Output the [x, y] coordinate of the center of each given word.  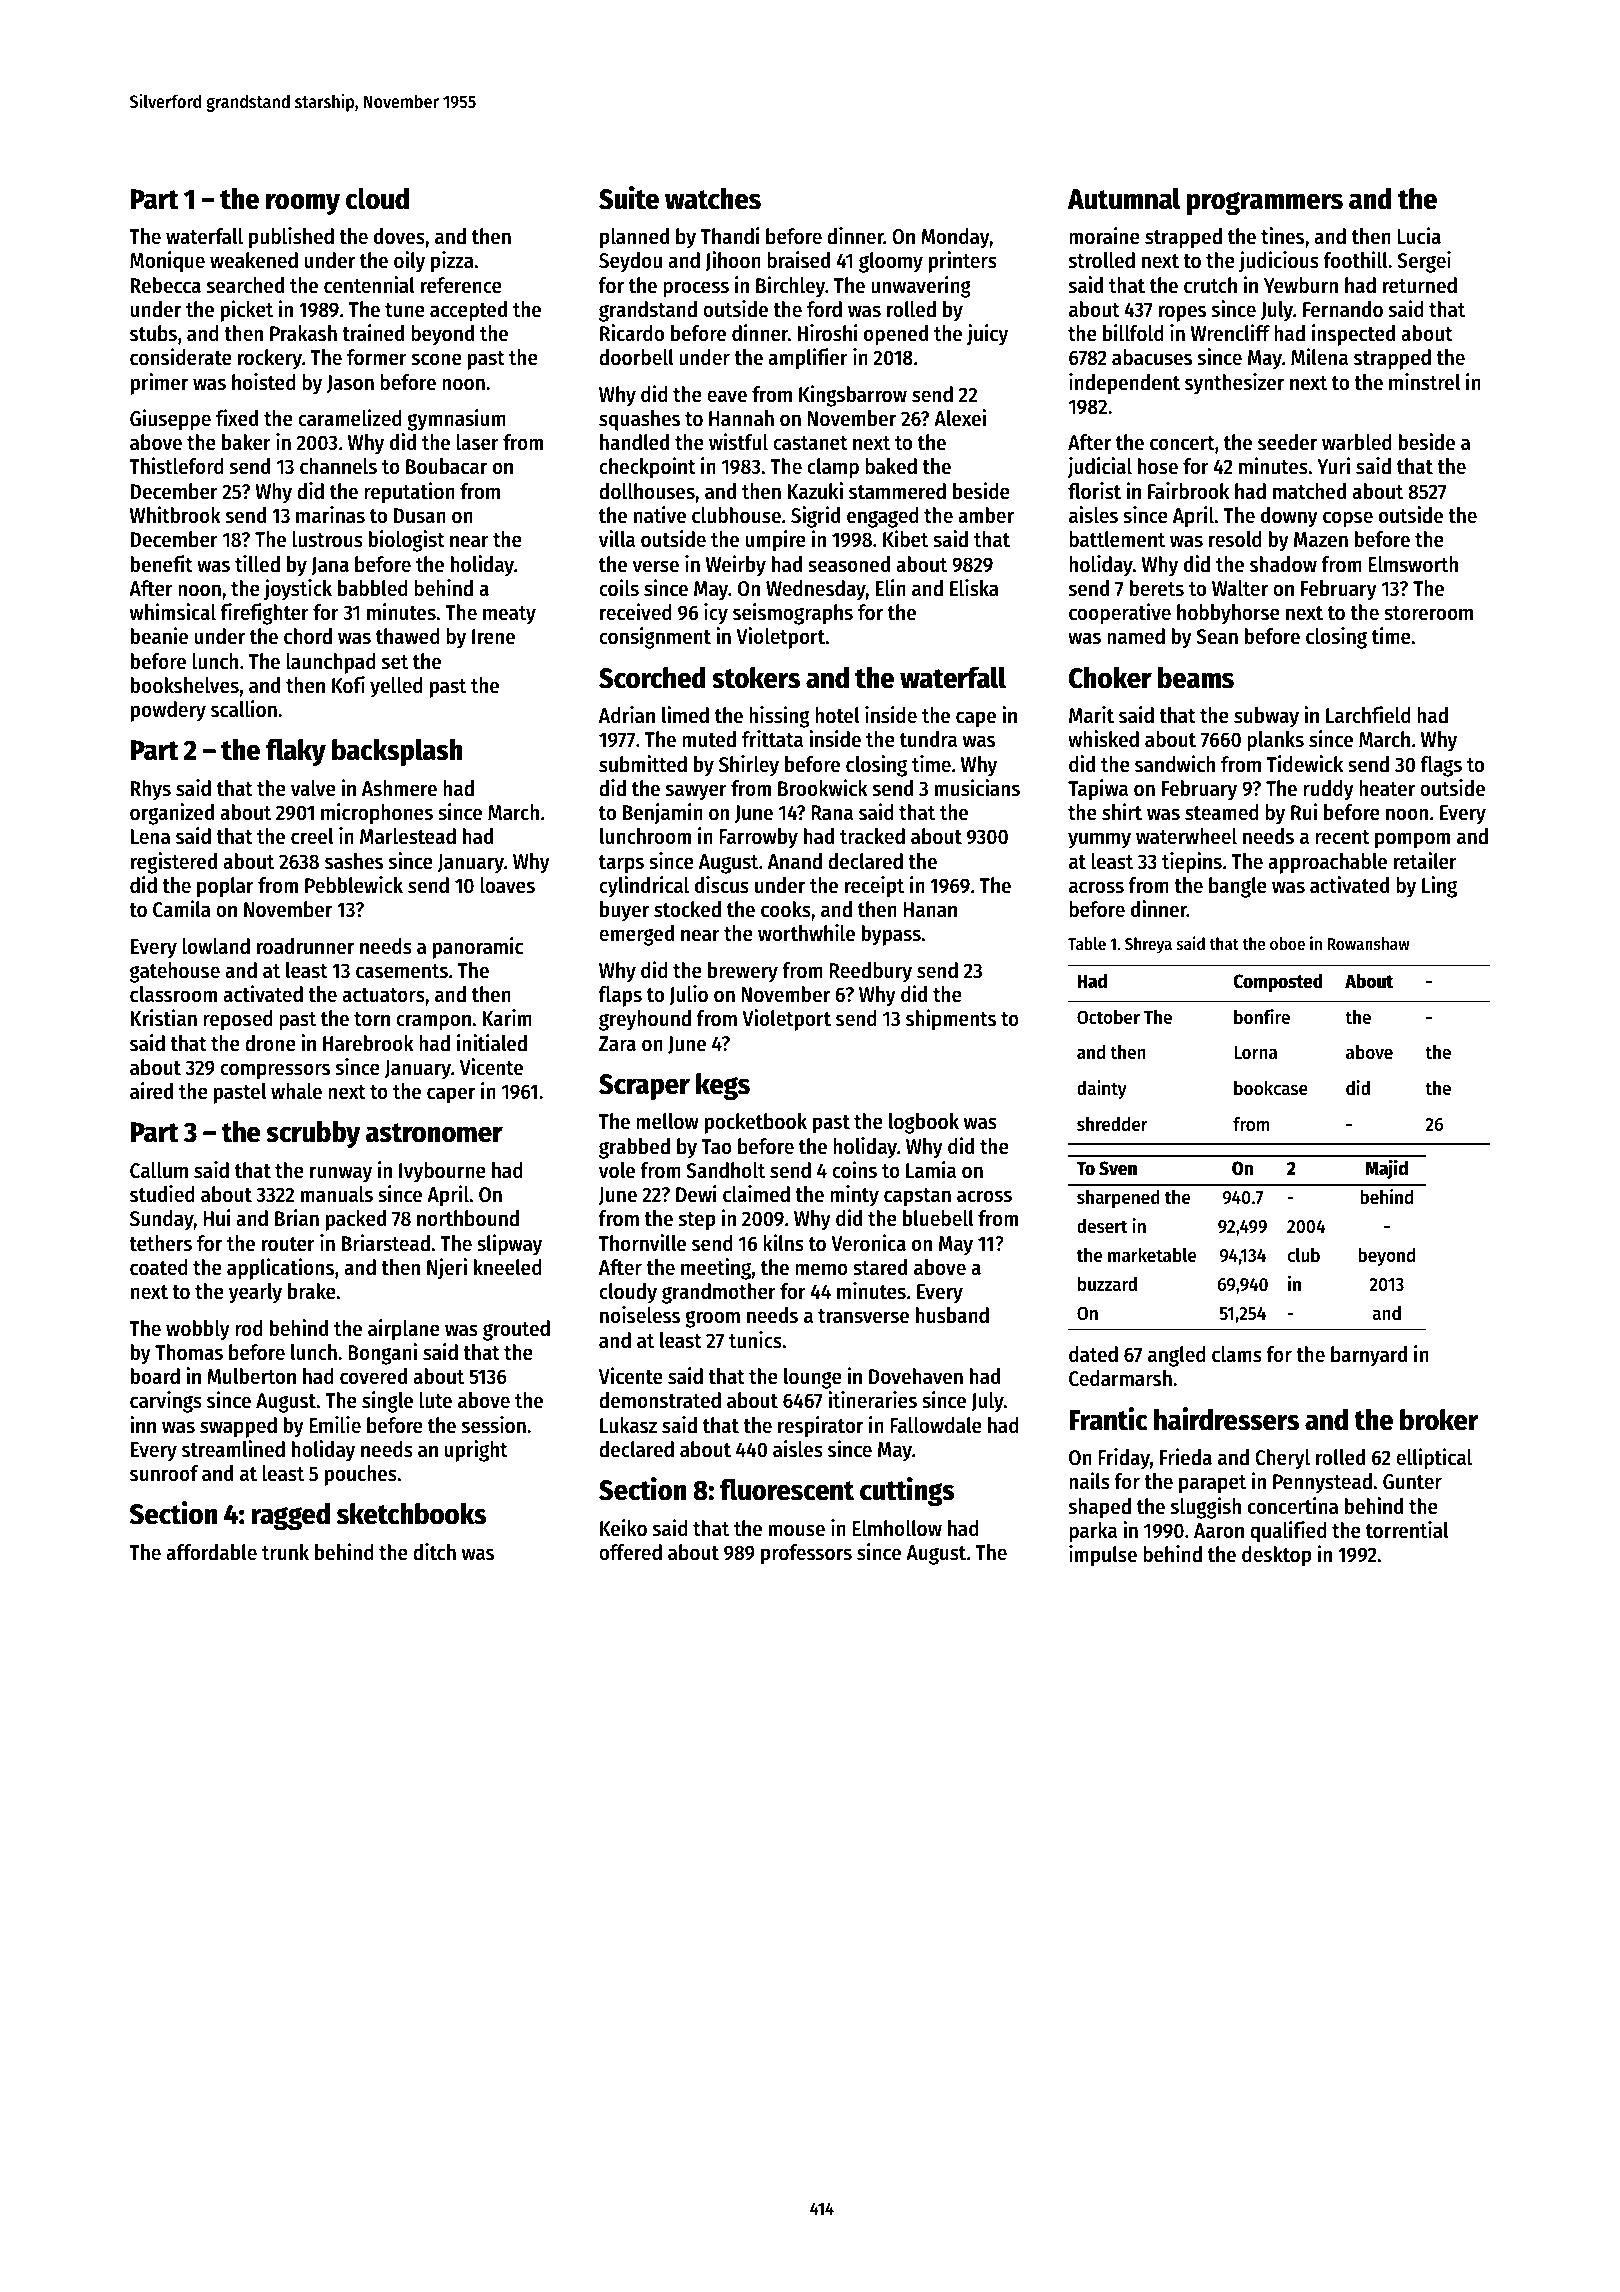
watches [713, 198]
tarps [621, 864]
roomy [303, 204]
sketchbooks [411, 1513]
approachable [1327, 863]
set [395, 662]
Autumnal [1124, 198]
